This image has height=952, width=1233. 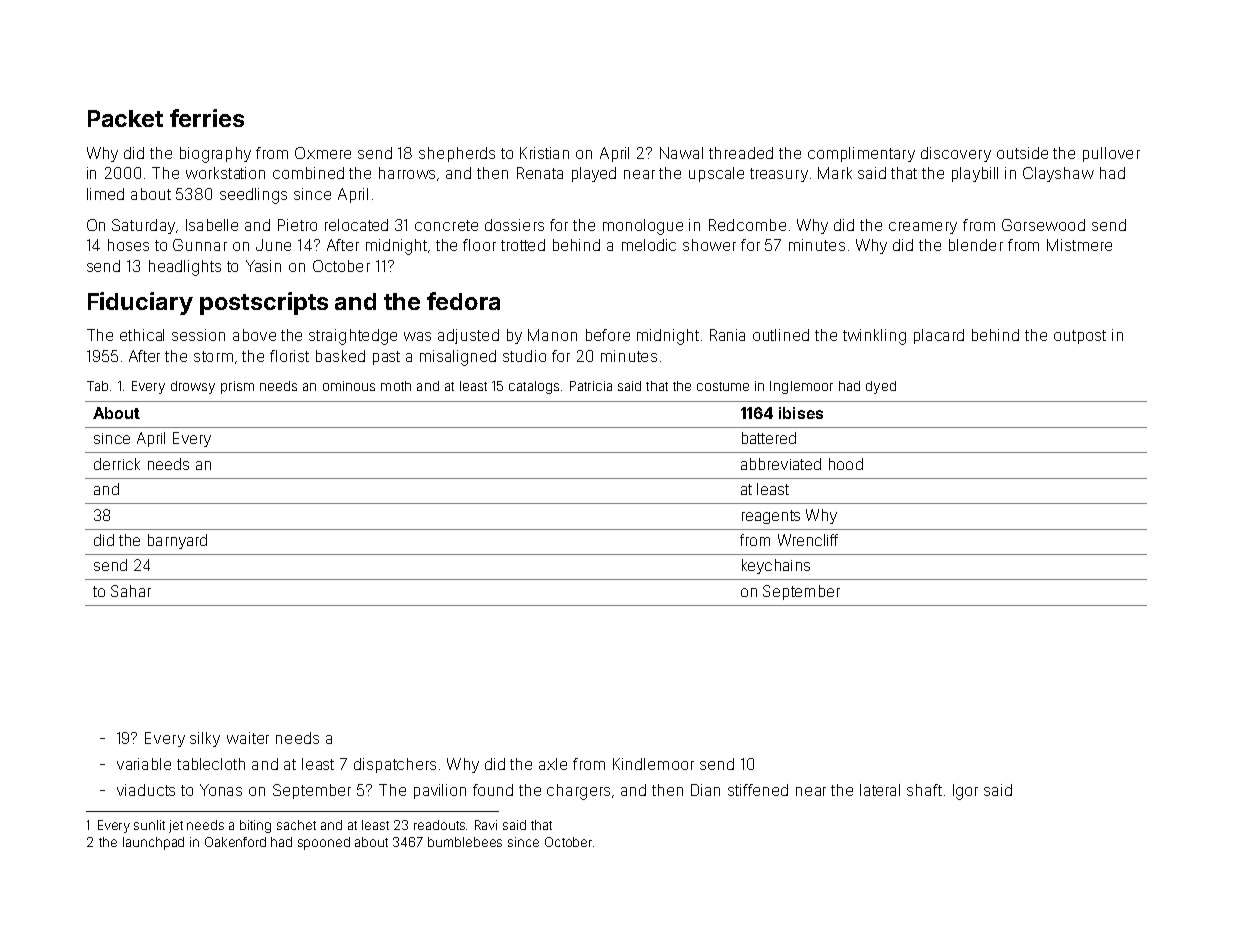 I want to click on Mark, so click(x=835, y=173).
